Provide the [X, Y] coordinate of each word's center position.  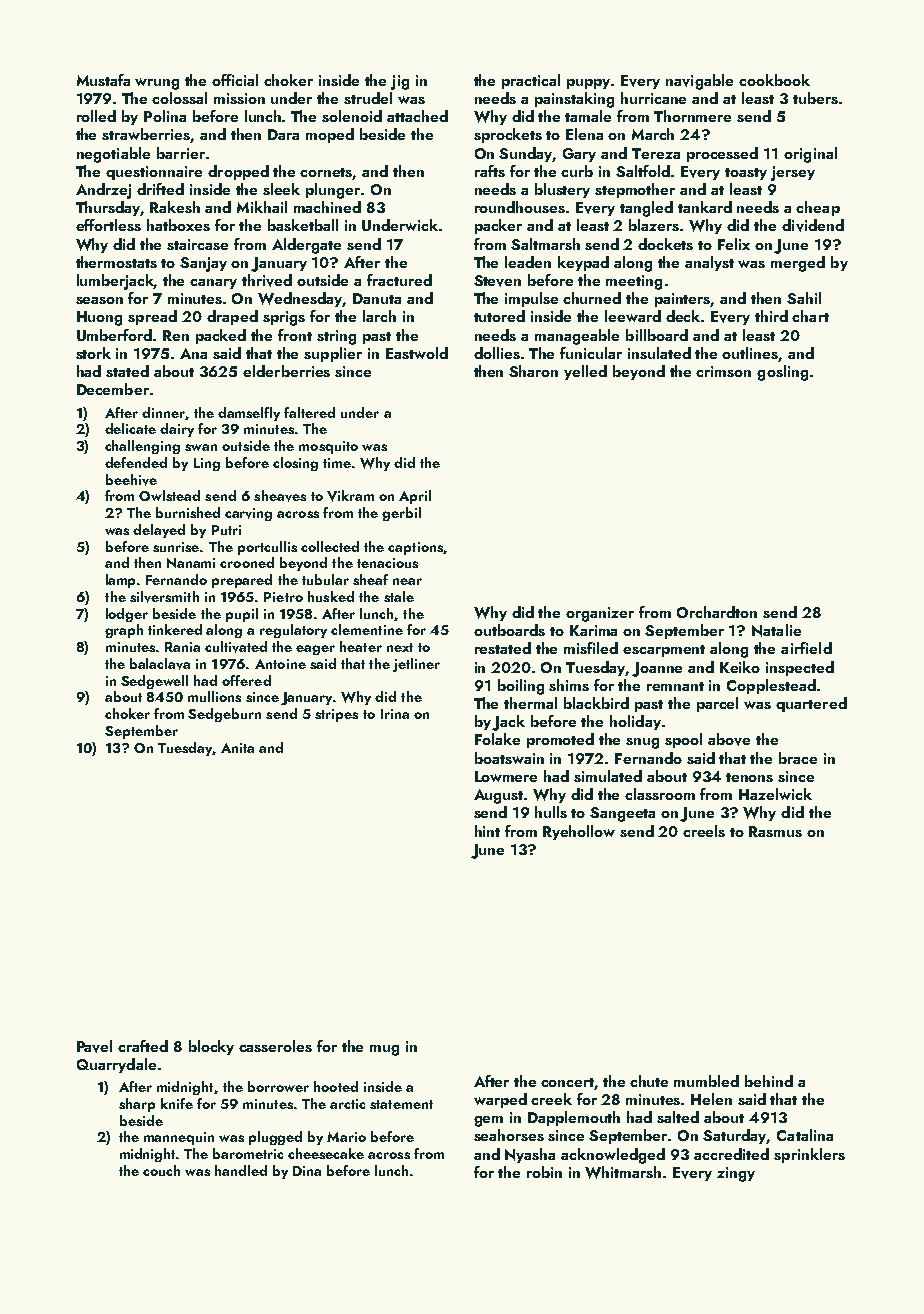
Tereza [656, 153]
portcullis [267, 548]
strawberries [146, 135]
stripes [336, 715]
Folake [497, 739]
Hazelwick [775, 794]
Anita [237, 748]
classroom [660, 794]
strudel [368, 98]
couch [161, 1170]
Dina [307, 1171]
